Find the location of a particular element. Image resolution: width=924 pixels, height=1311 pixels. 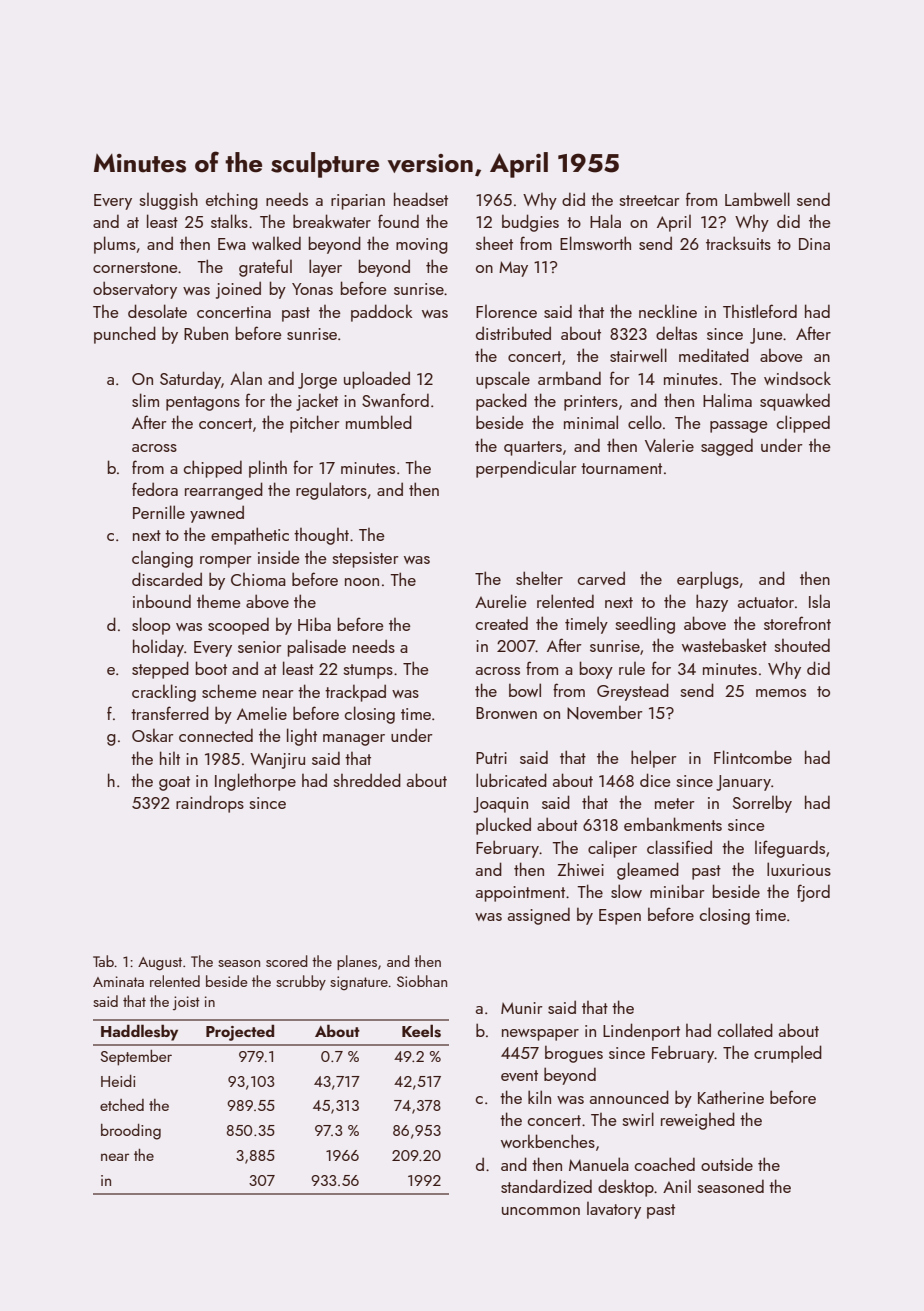

Lambwell is located at coordinates (757, 199).
